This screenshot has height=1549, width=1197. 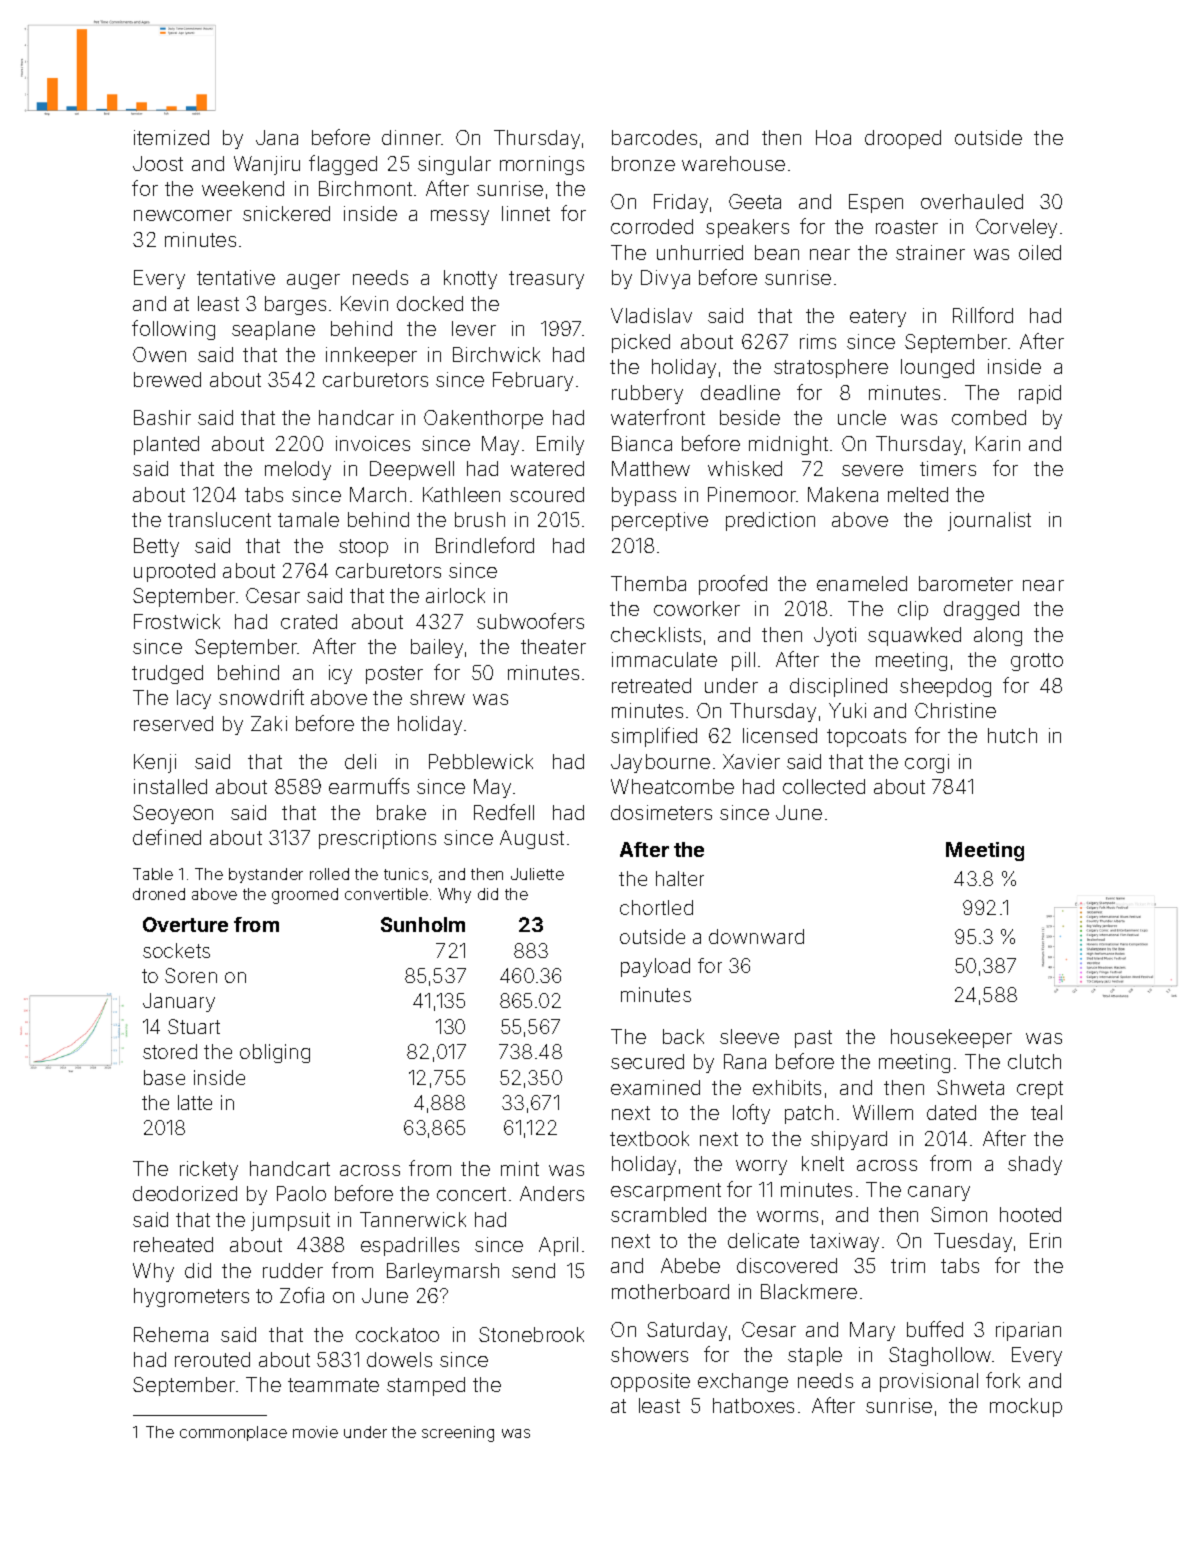 I want to click on hatboxes, so click(x=753, y=1405).
